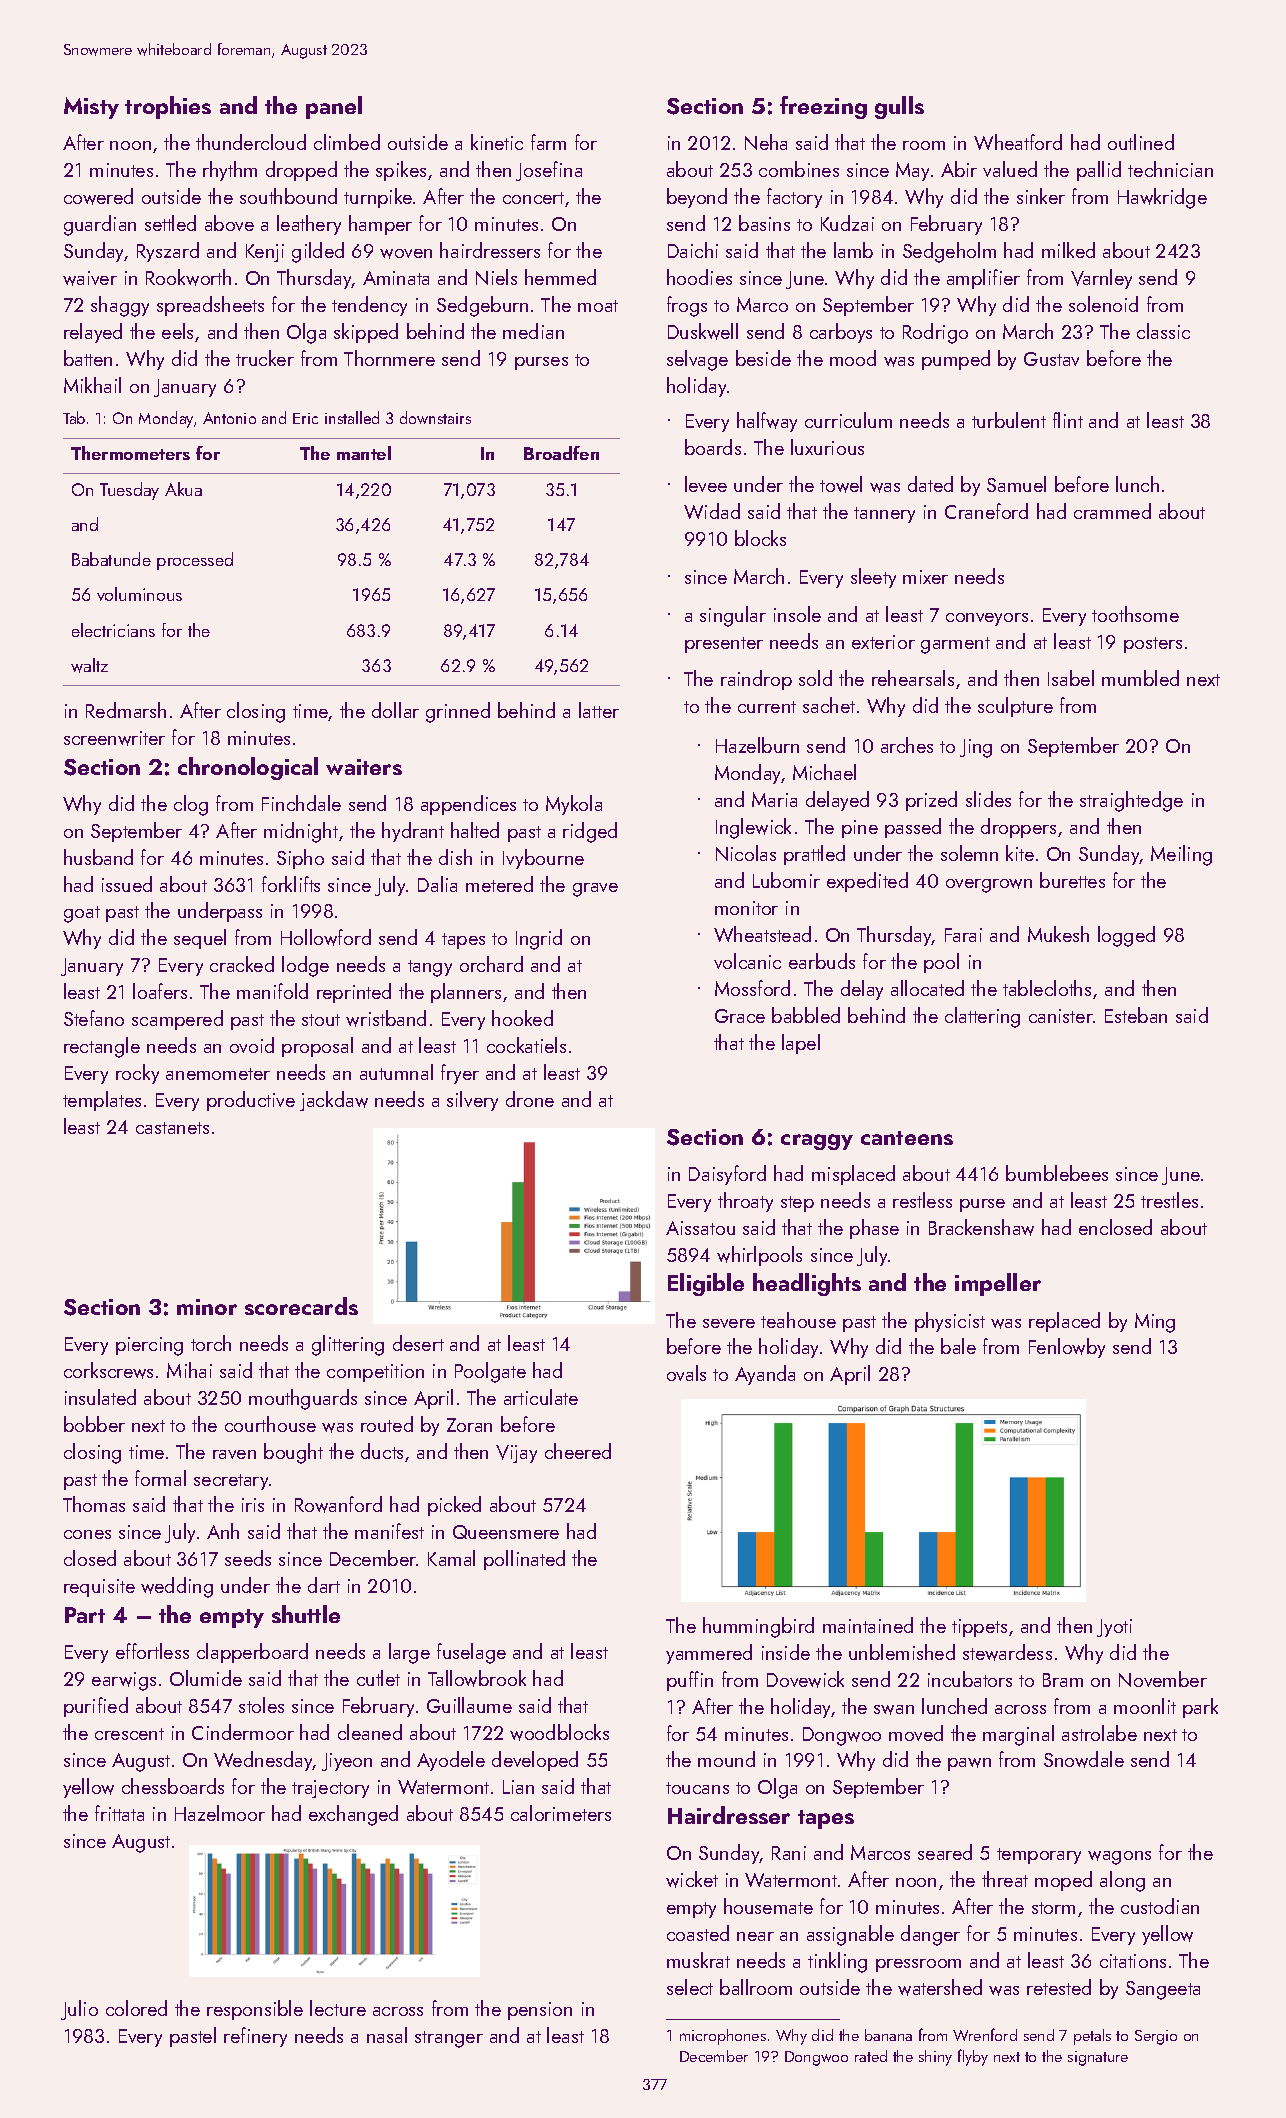  I want to click on farm, so click(548, 142).
